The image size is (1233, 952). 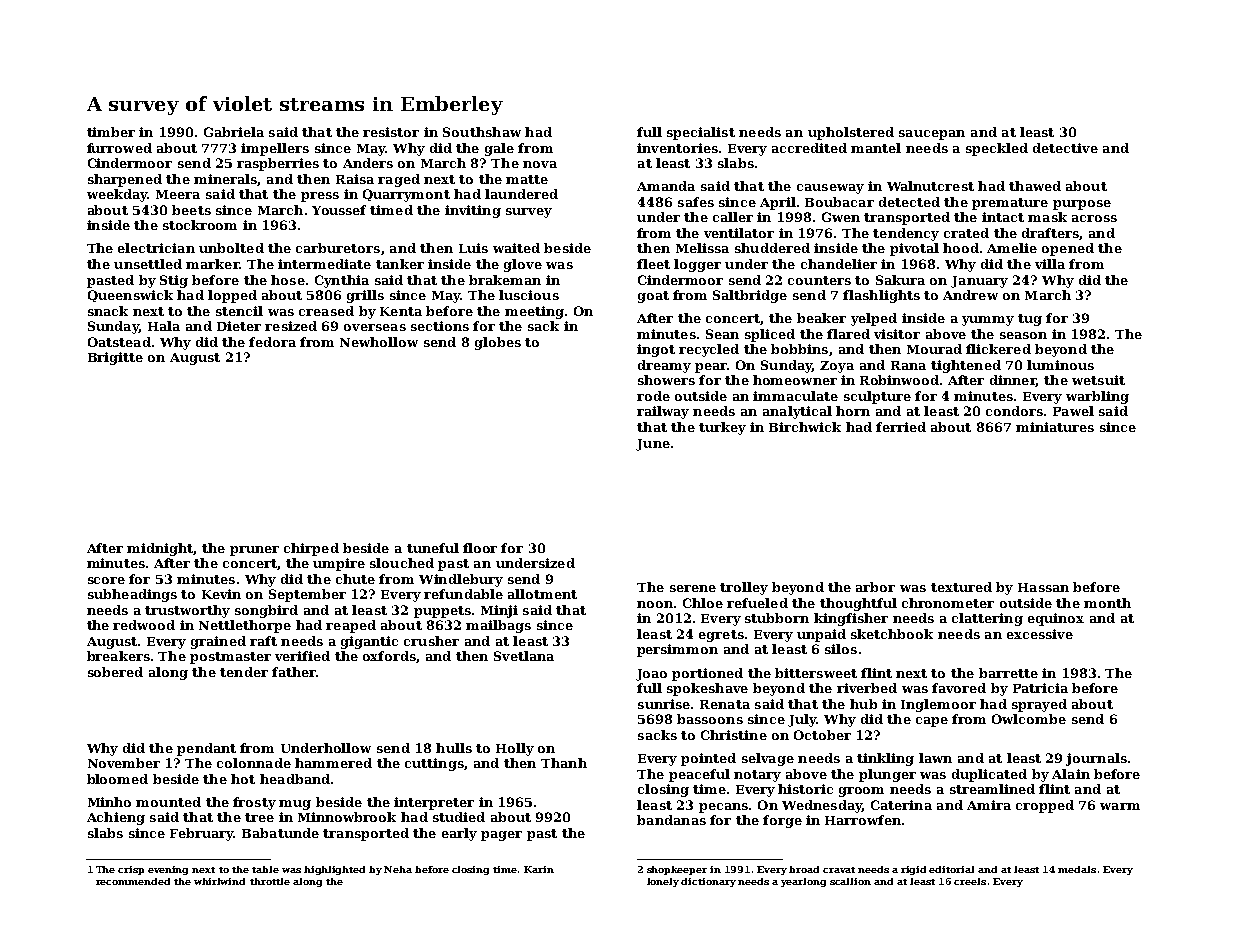 I want to click on tug, so click(x=1030, y=320).
